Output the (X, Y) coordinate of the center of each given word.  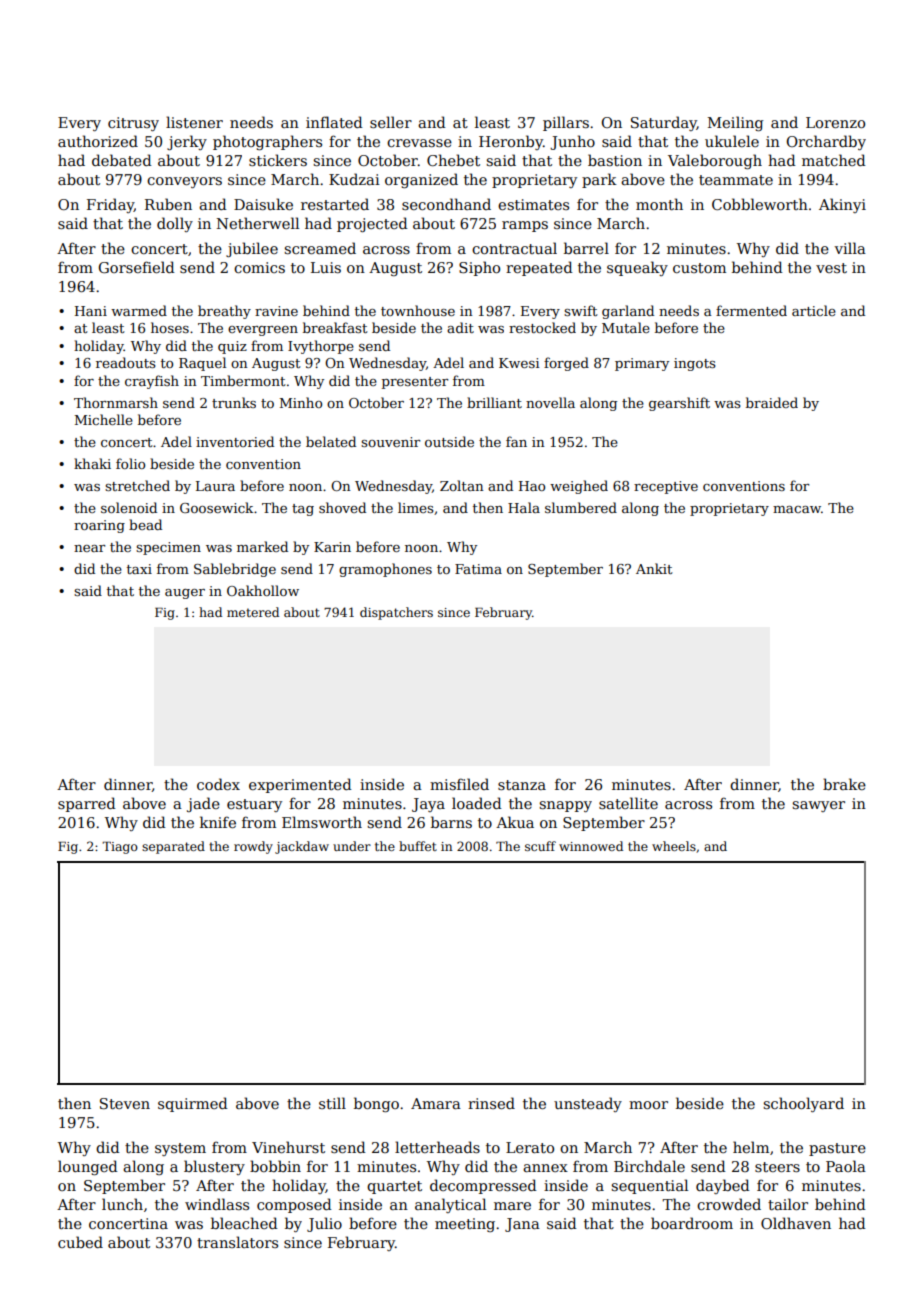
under (352, 846)
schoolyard (803, 1104)
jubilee (252, 249)
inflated (334, 122)
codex (218, 784)
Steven (125, 1103)
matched (834, 160)
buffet (418, 846)
